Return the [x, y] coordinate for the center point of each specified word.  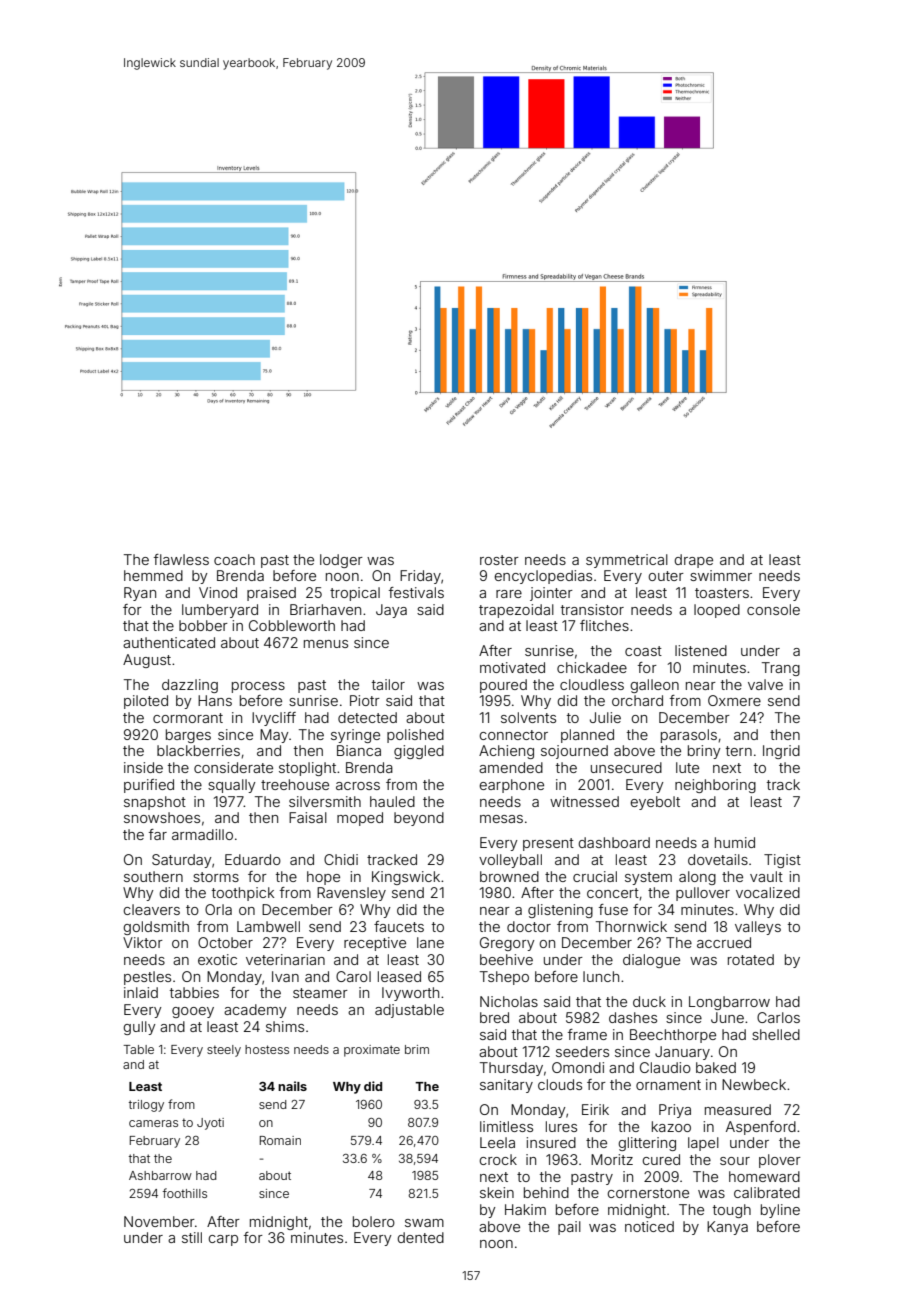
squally [232, 786]
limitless [506, 1126]
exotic [217, 959]
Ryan [140, 594]
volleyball [510, 861]
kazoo [671, 1126]
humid [735, 842]
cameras [153, 1123]
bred [494, 1017]
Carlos [778, 1017]
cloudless [592, 684]
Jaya [391, 611]
